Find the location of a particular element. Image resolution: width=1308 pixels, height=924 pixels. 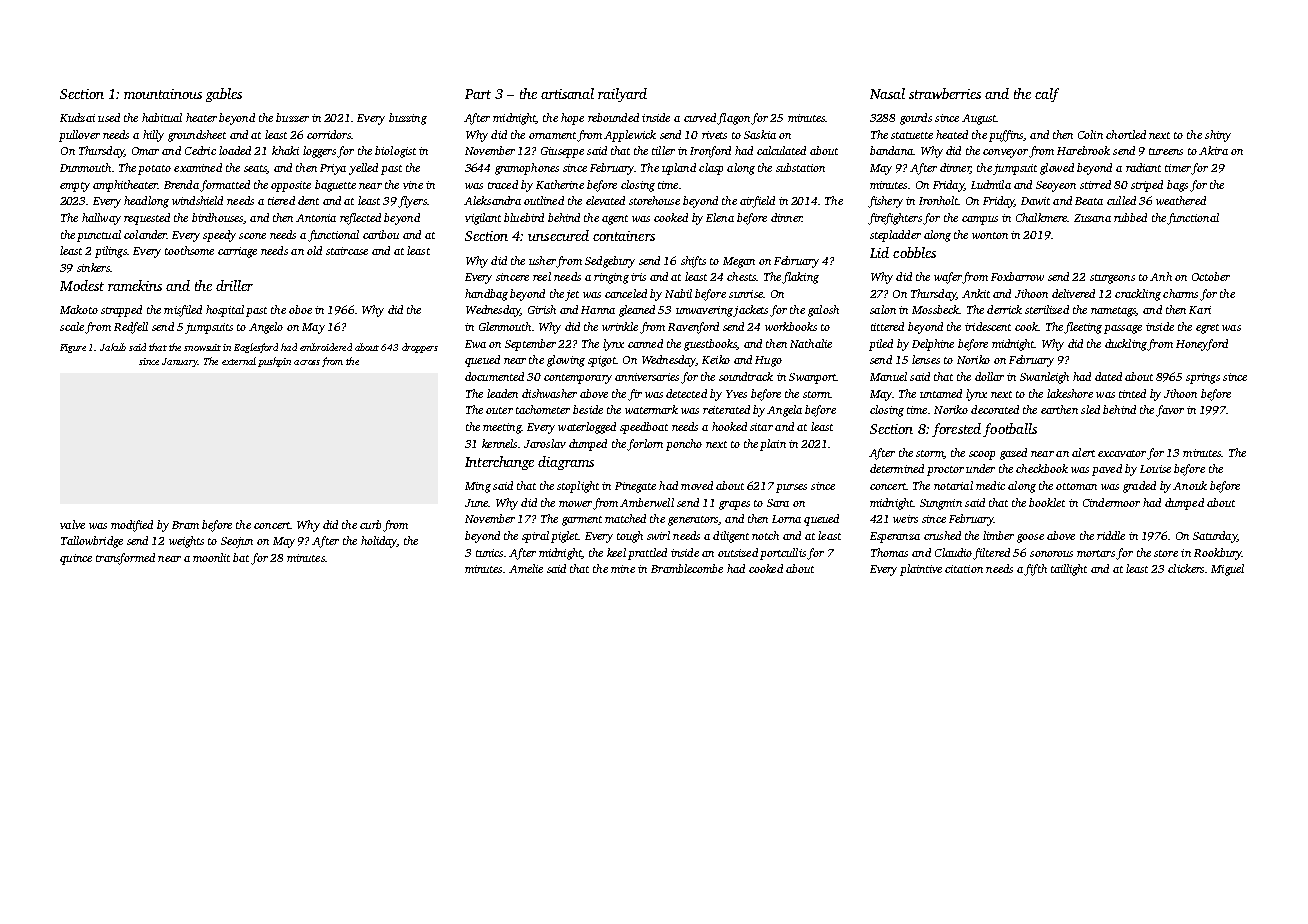

flagon is located at coordinates (733, 119).
